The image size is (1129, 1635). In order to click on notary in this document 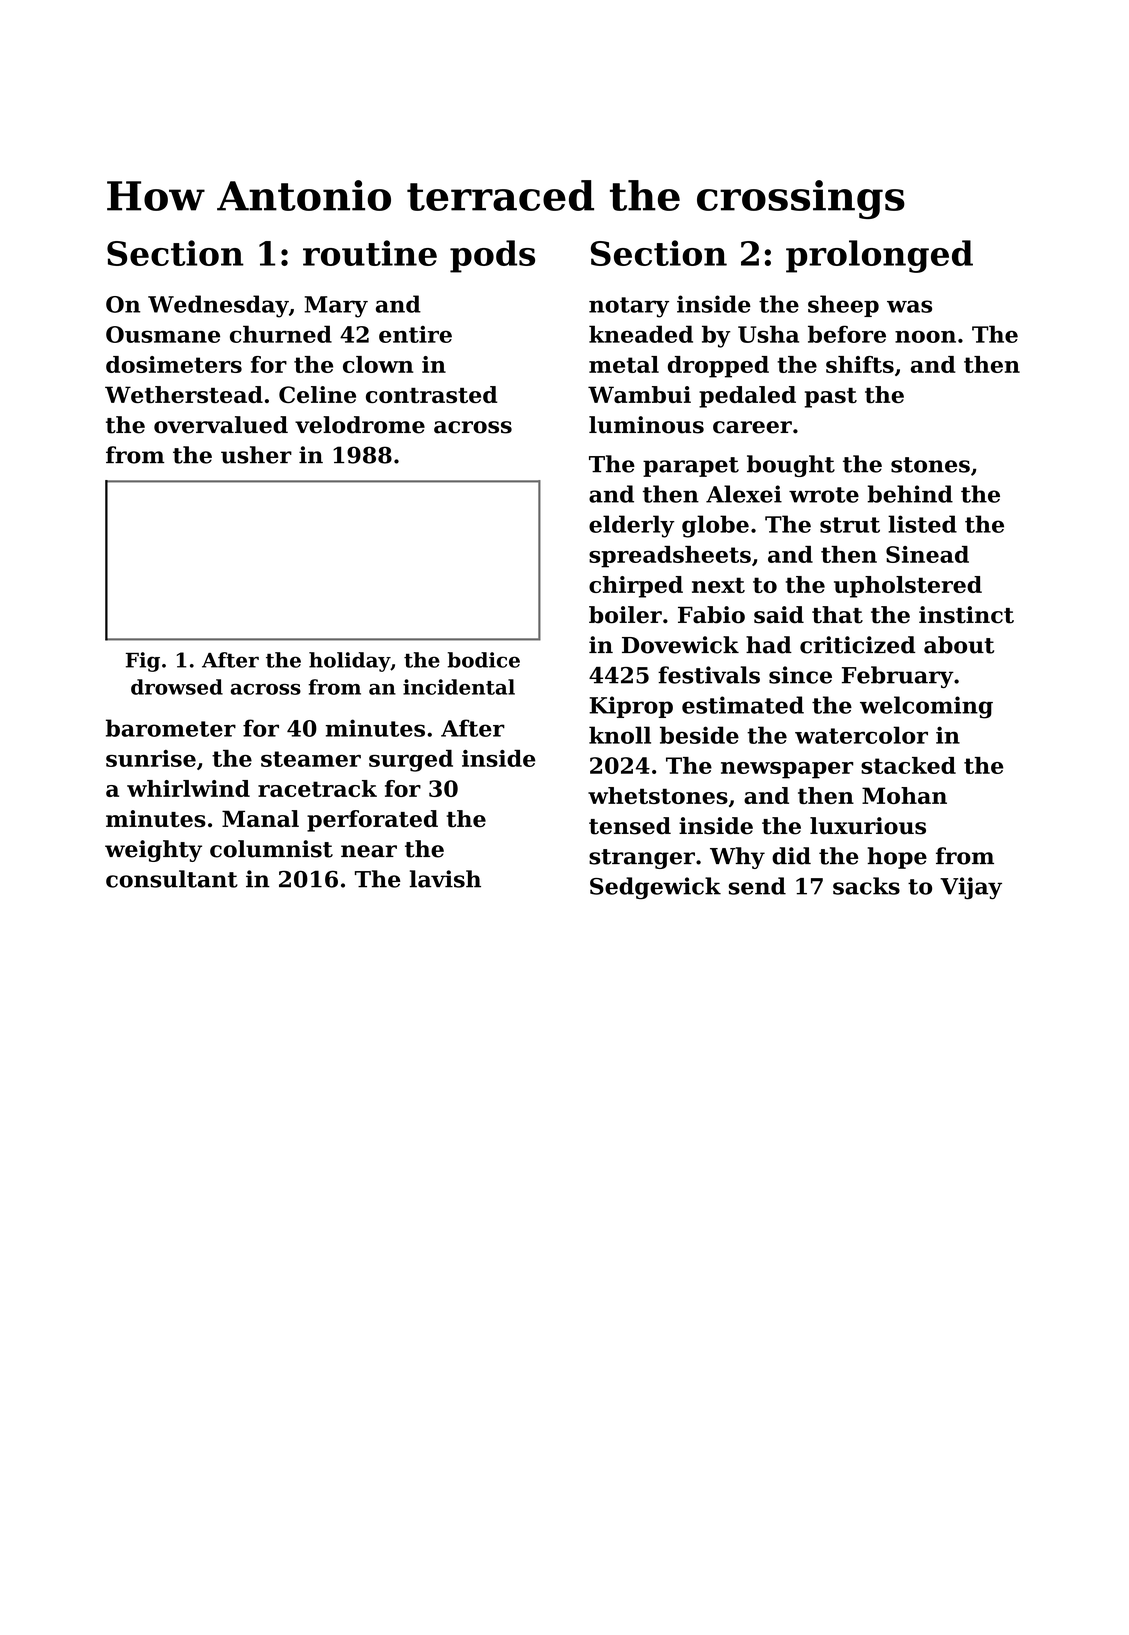, I will do `click(629, 307)`.
